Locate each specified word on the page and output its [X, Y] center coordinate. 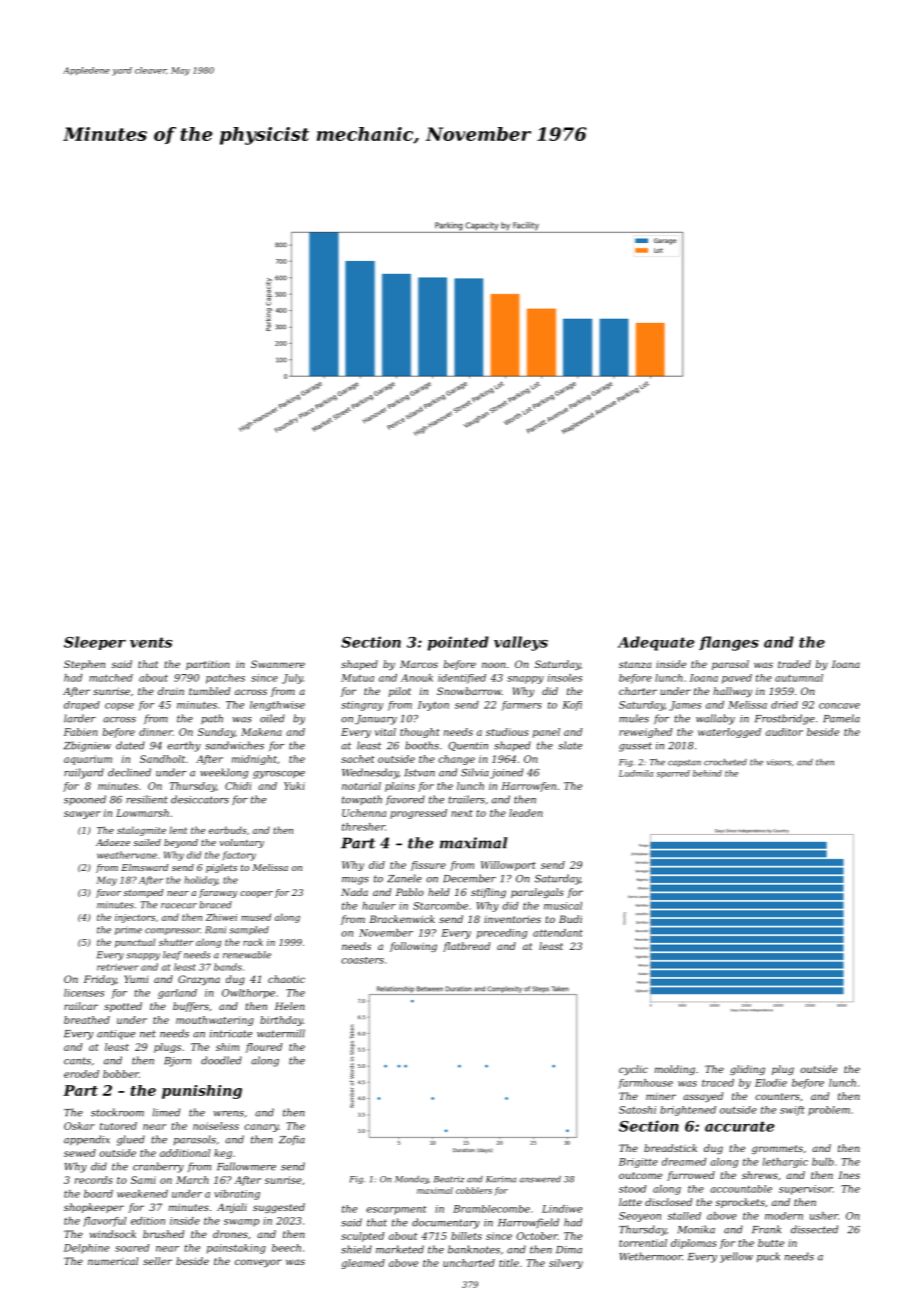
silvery [566, 1264]
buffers [191, 1007]
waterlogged [729, 733]
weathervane [127, 855]
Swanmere [278, 664]
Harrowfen [528, 787]
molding [675, 1070]
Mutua [357, 678]
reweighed [645, 733]
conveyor [258, 1263]
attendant [558, 933]
